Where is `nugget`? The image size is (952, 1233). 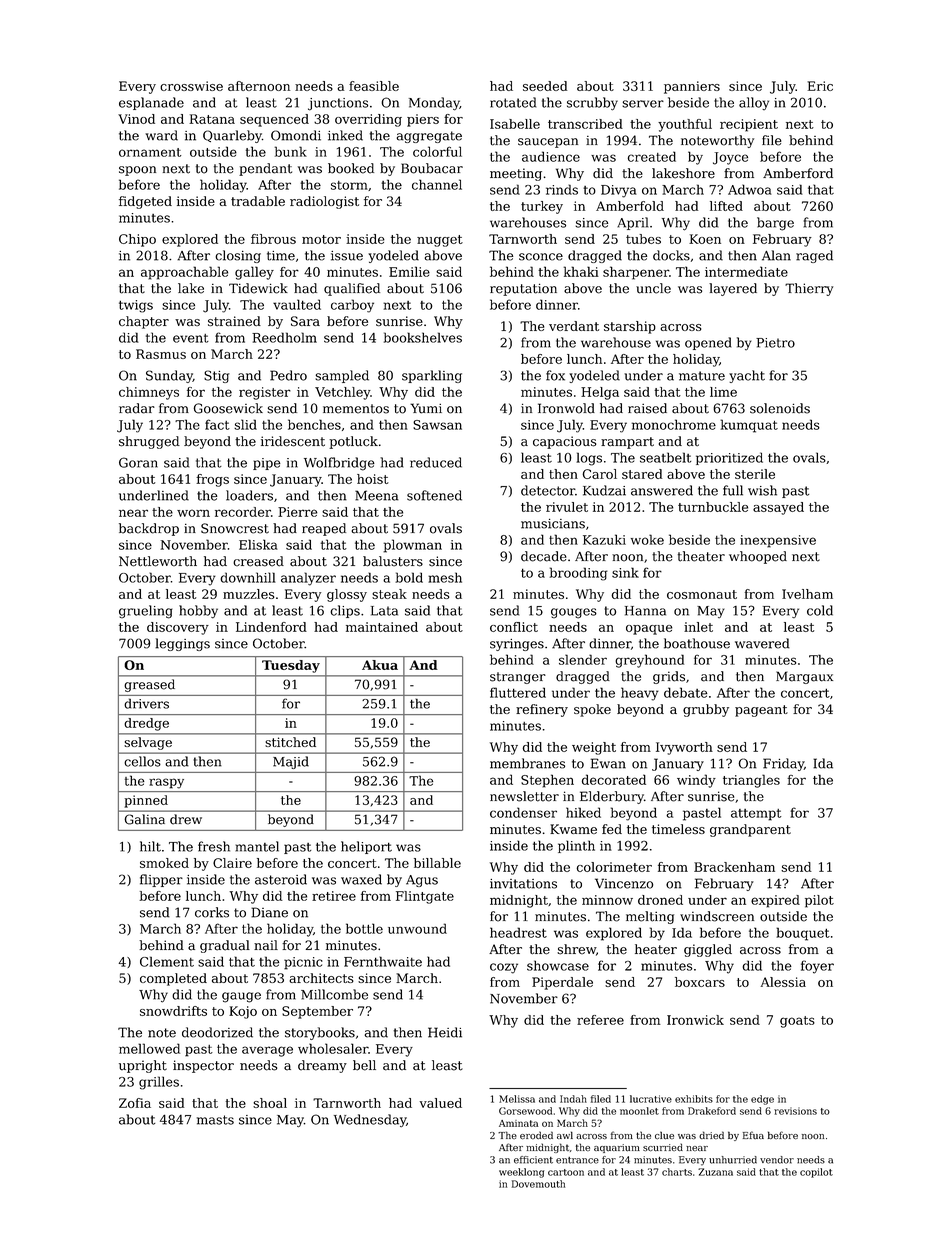
nugget is located at coordinates (440, 241).
